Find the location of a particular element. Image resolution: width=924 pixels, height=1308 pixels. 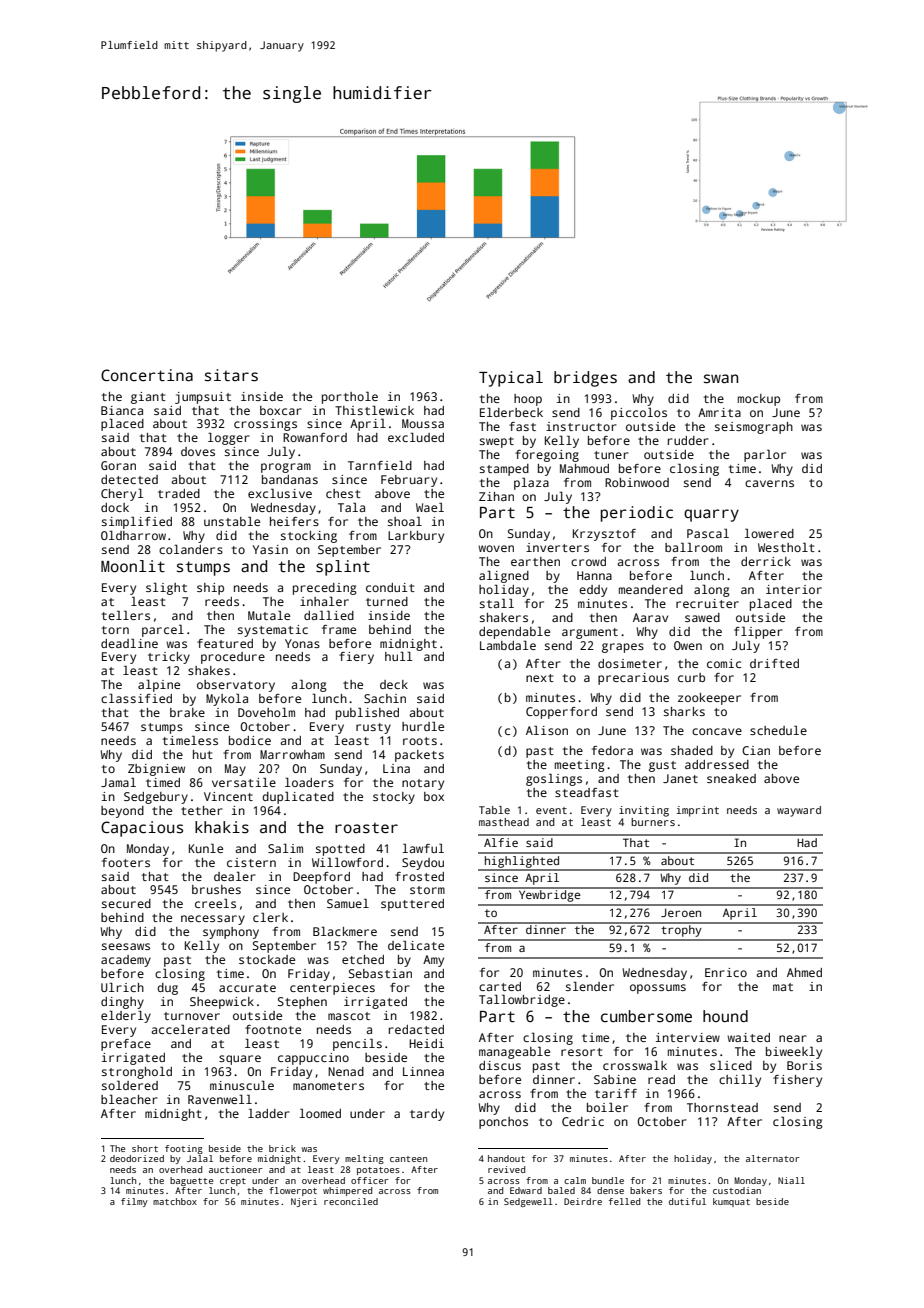

Bianca is located at coordinates (122, 410).
